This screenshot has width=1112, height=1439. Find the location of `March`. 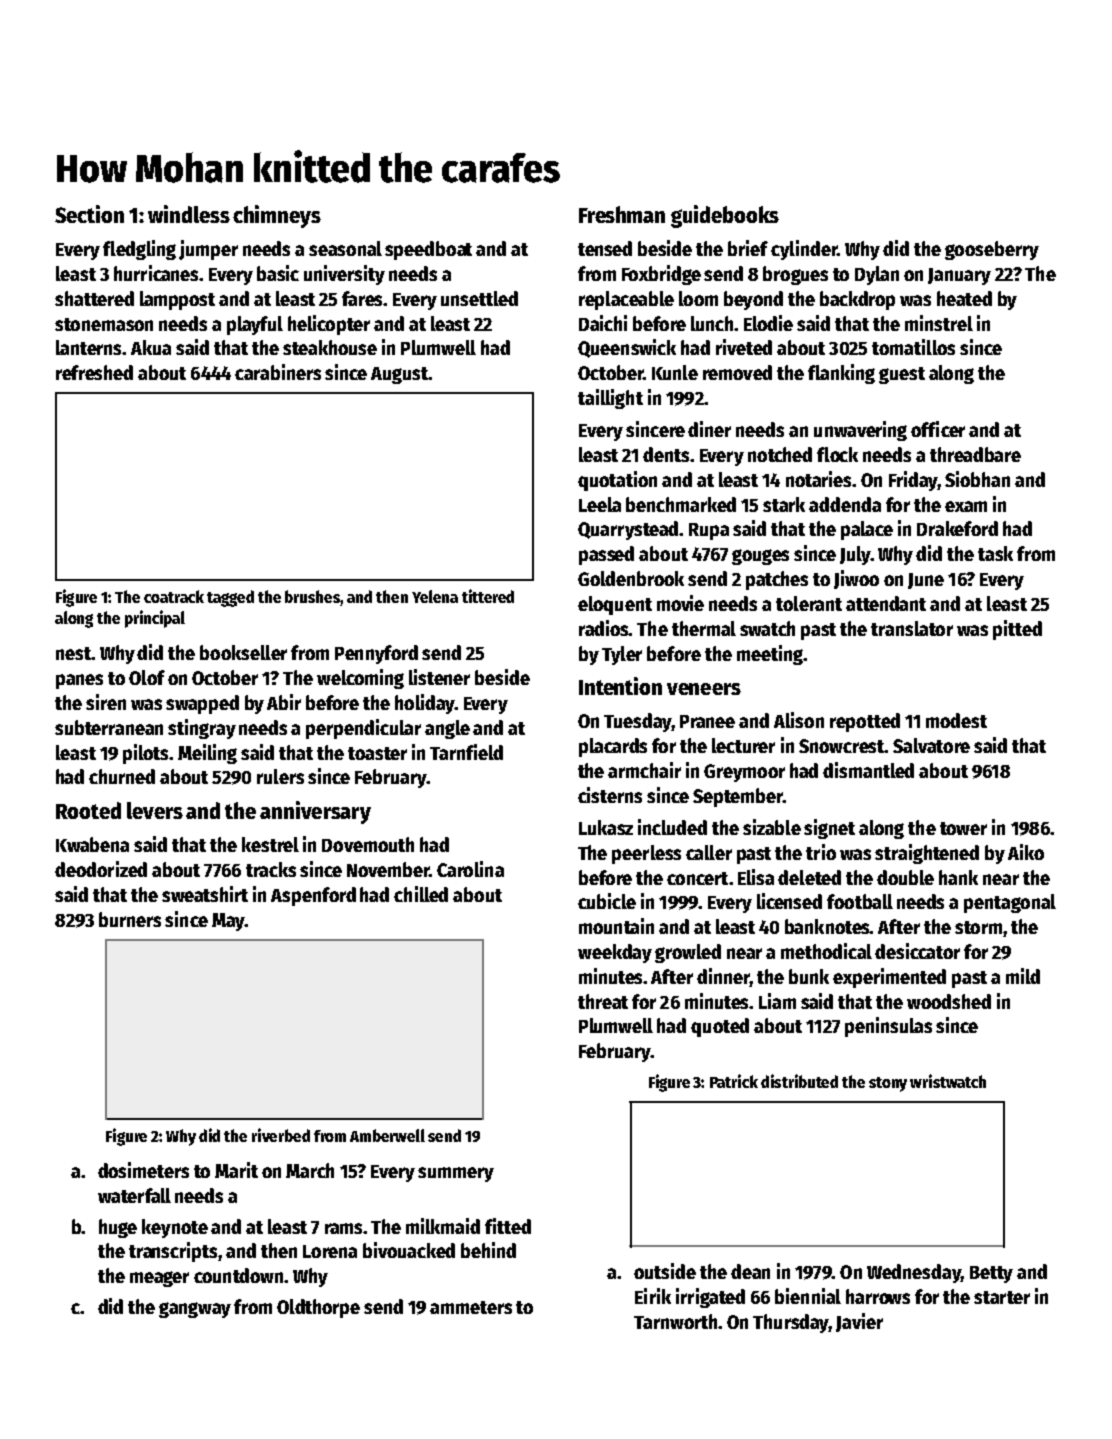

March is located at coordinates (310, 1170).
